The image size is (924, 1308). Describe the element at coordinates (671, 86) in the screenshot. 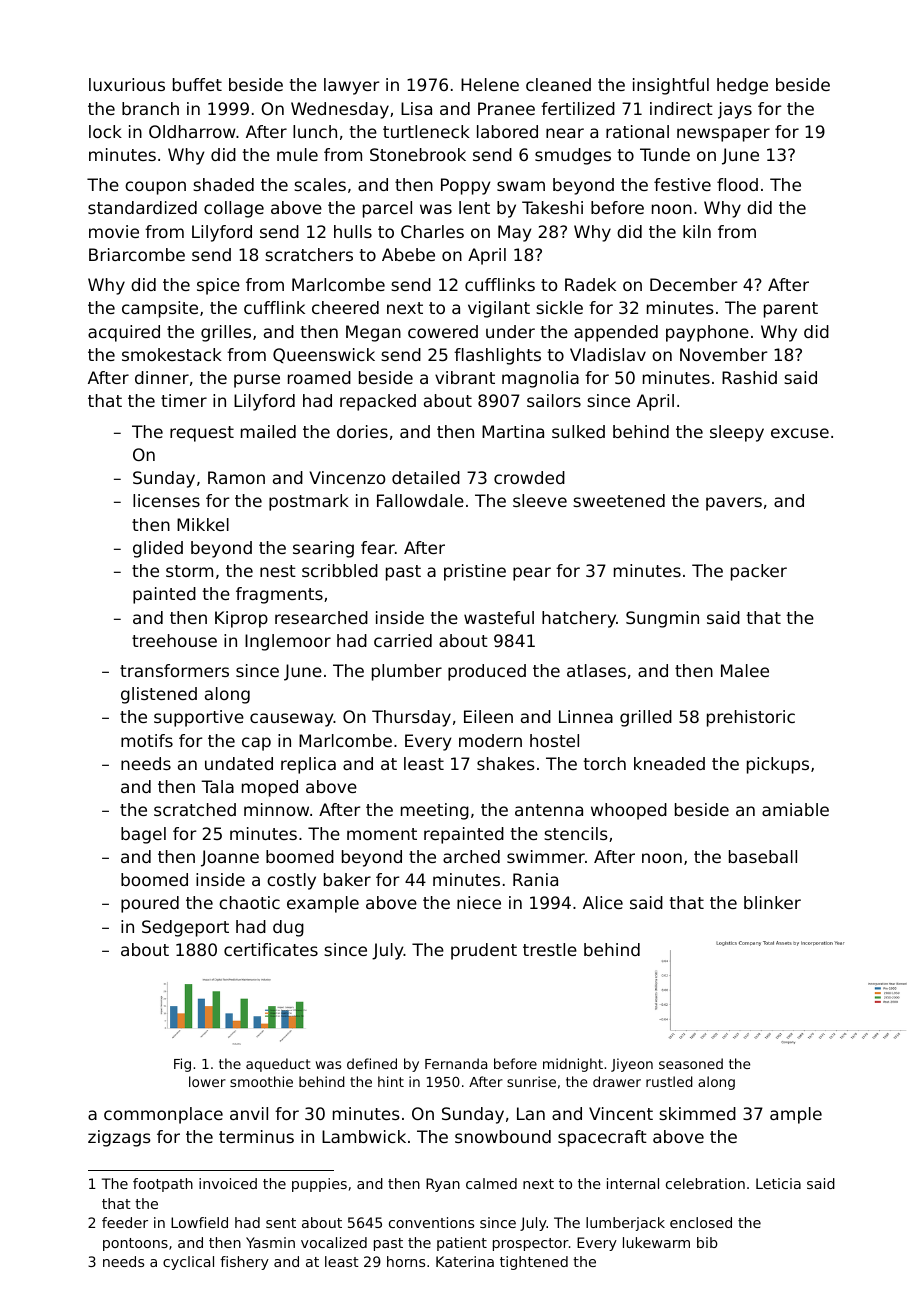

I see `insightful` at that location.
